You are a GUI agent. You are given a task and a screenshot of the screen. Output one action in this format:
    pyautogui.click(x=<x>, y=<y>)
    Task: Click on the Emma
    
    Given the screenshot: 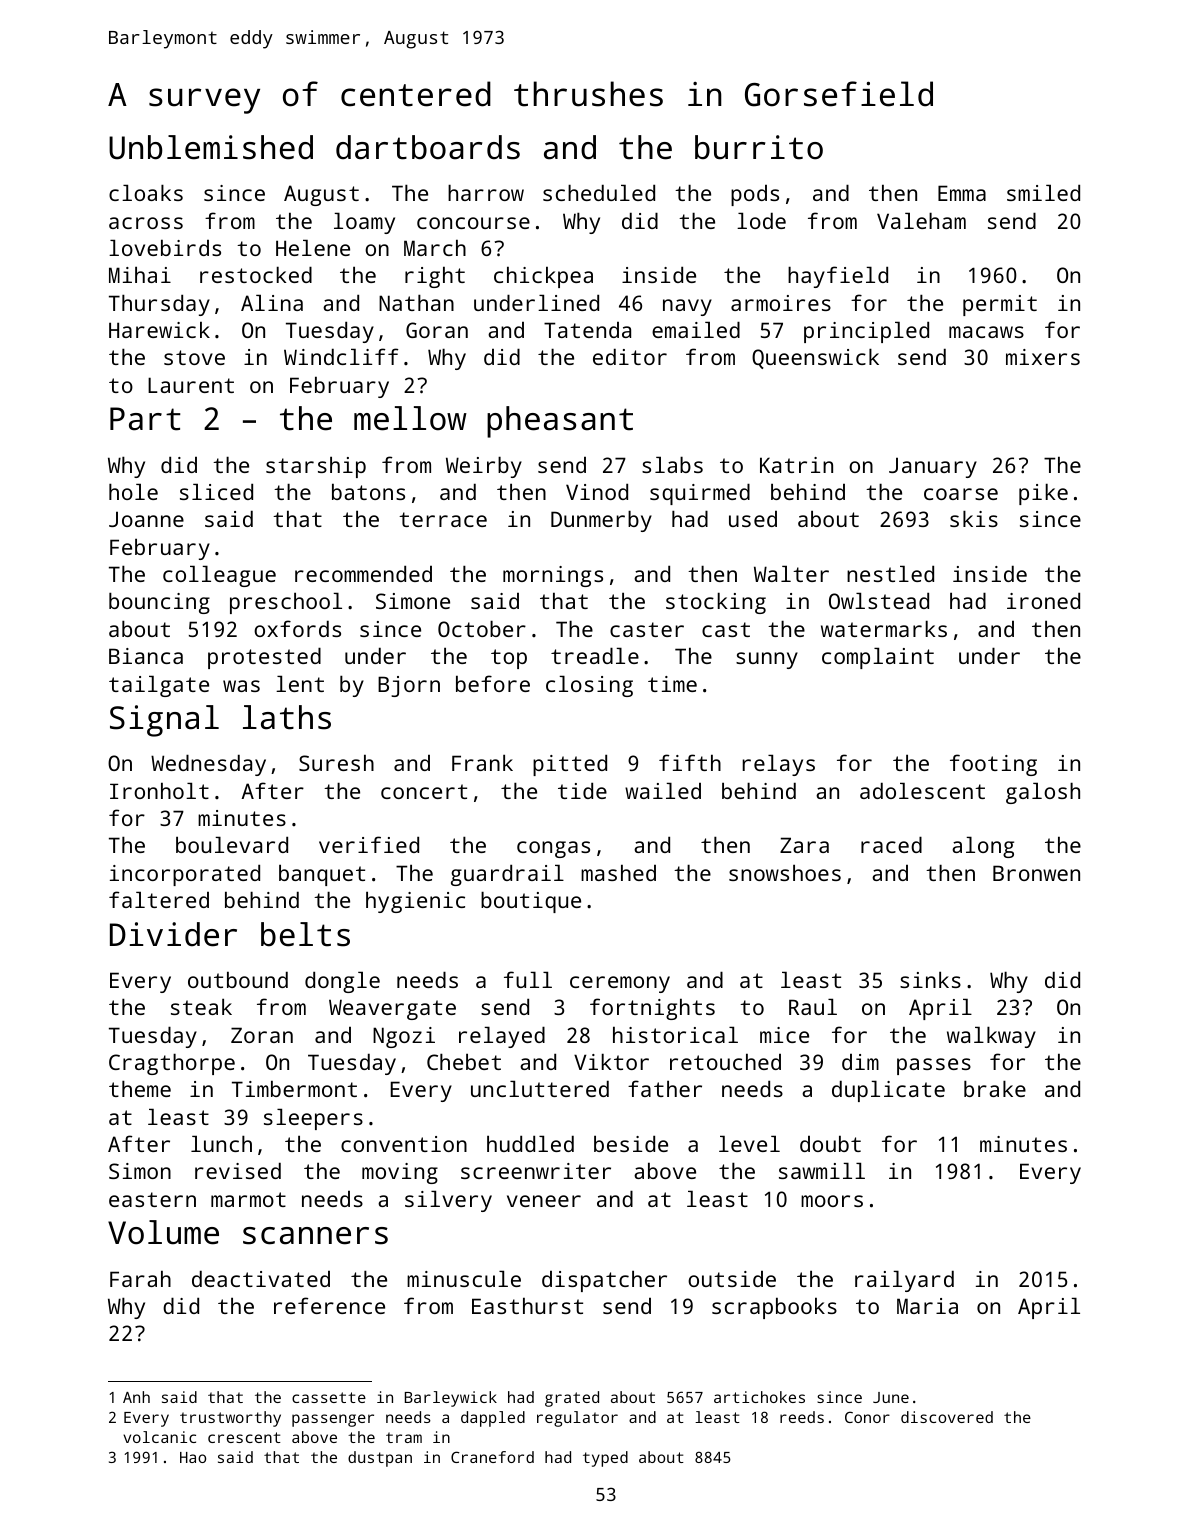 What is the action you would take?
    pyautogui.click(x=962, y=193)
